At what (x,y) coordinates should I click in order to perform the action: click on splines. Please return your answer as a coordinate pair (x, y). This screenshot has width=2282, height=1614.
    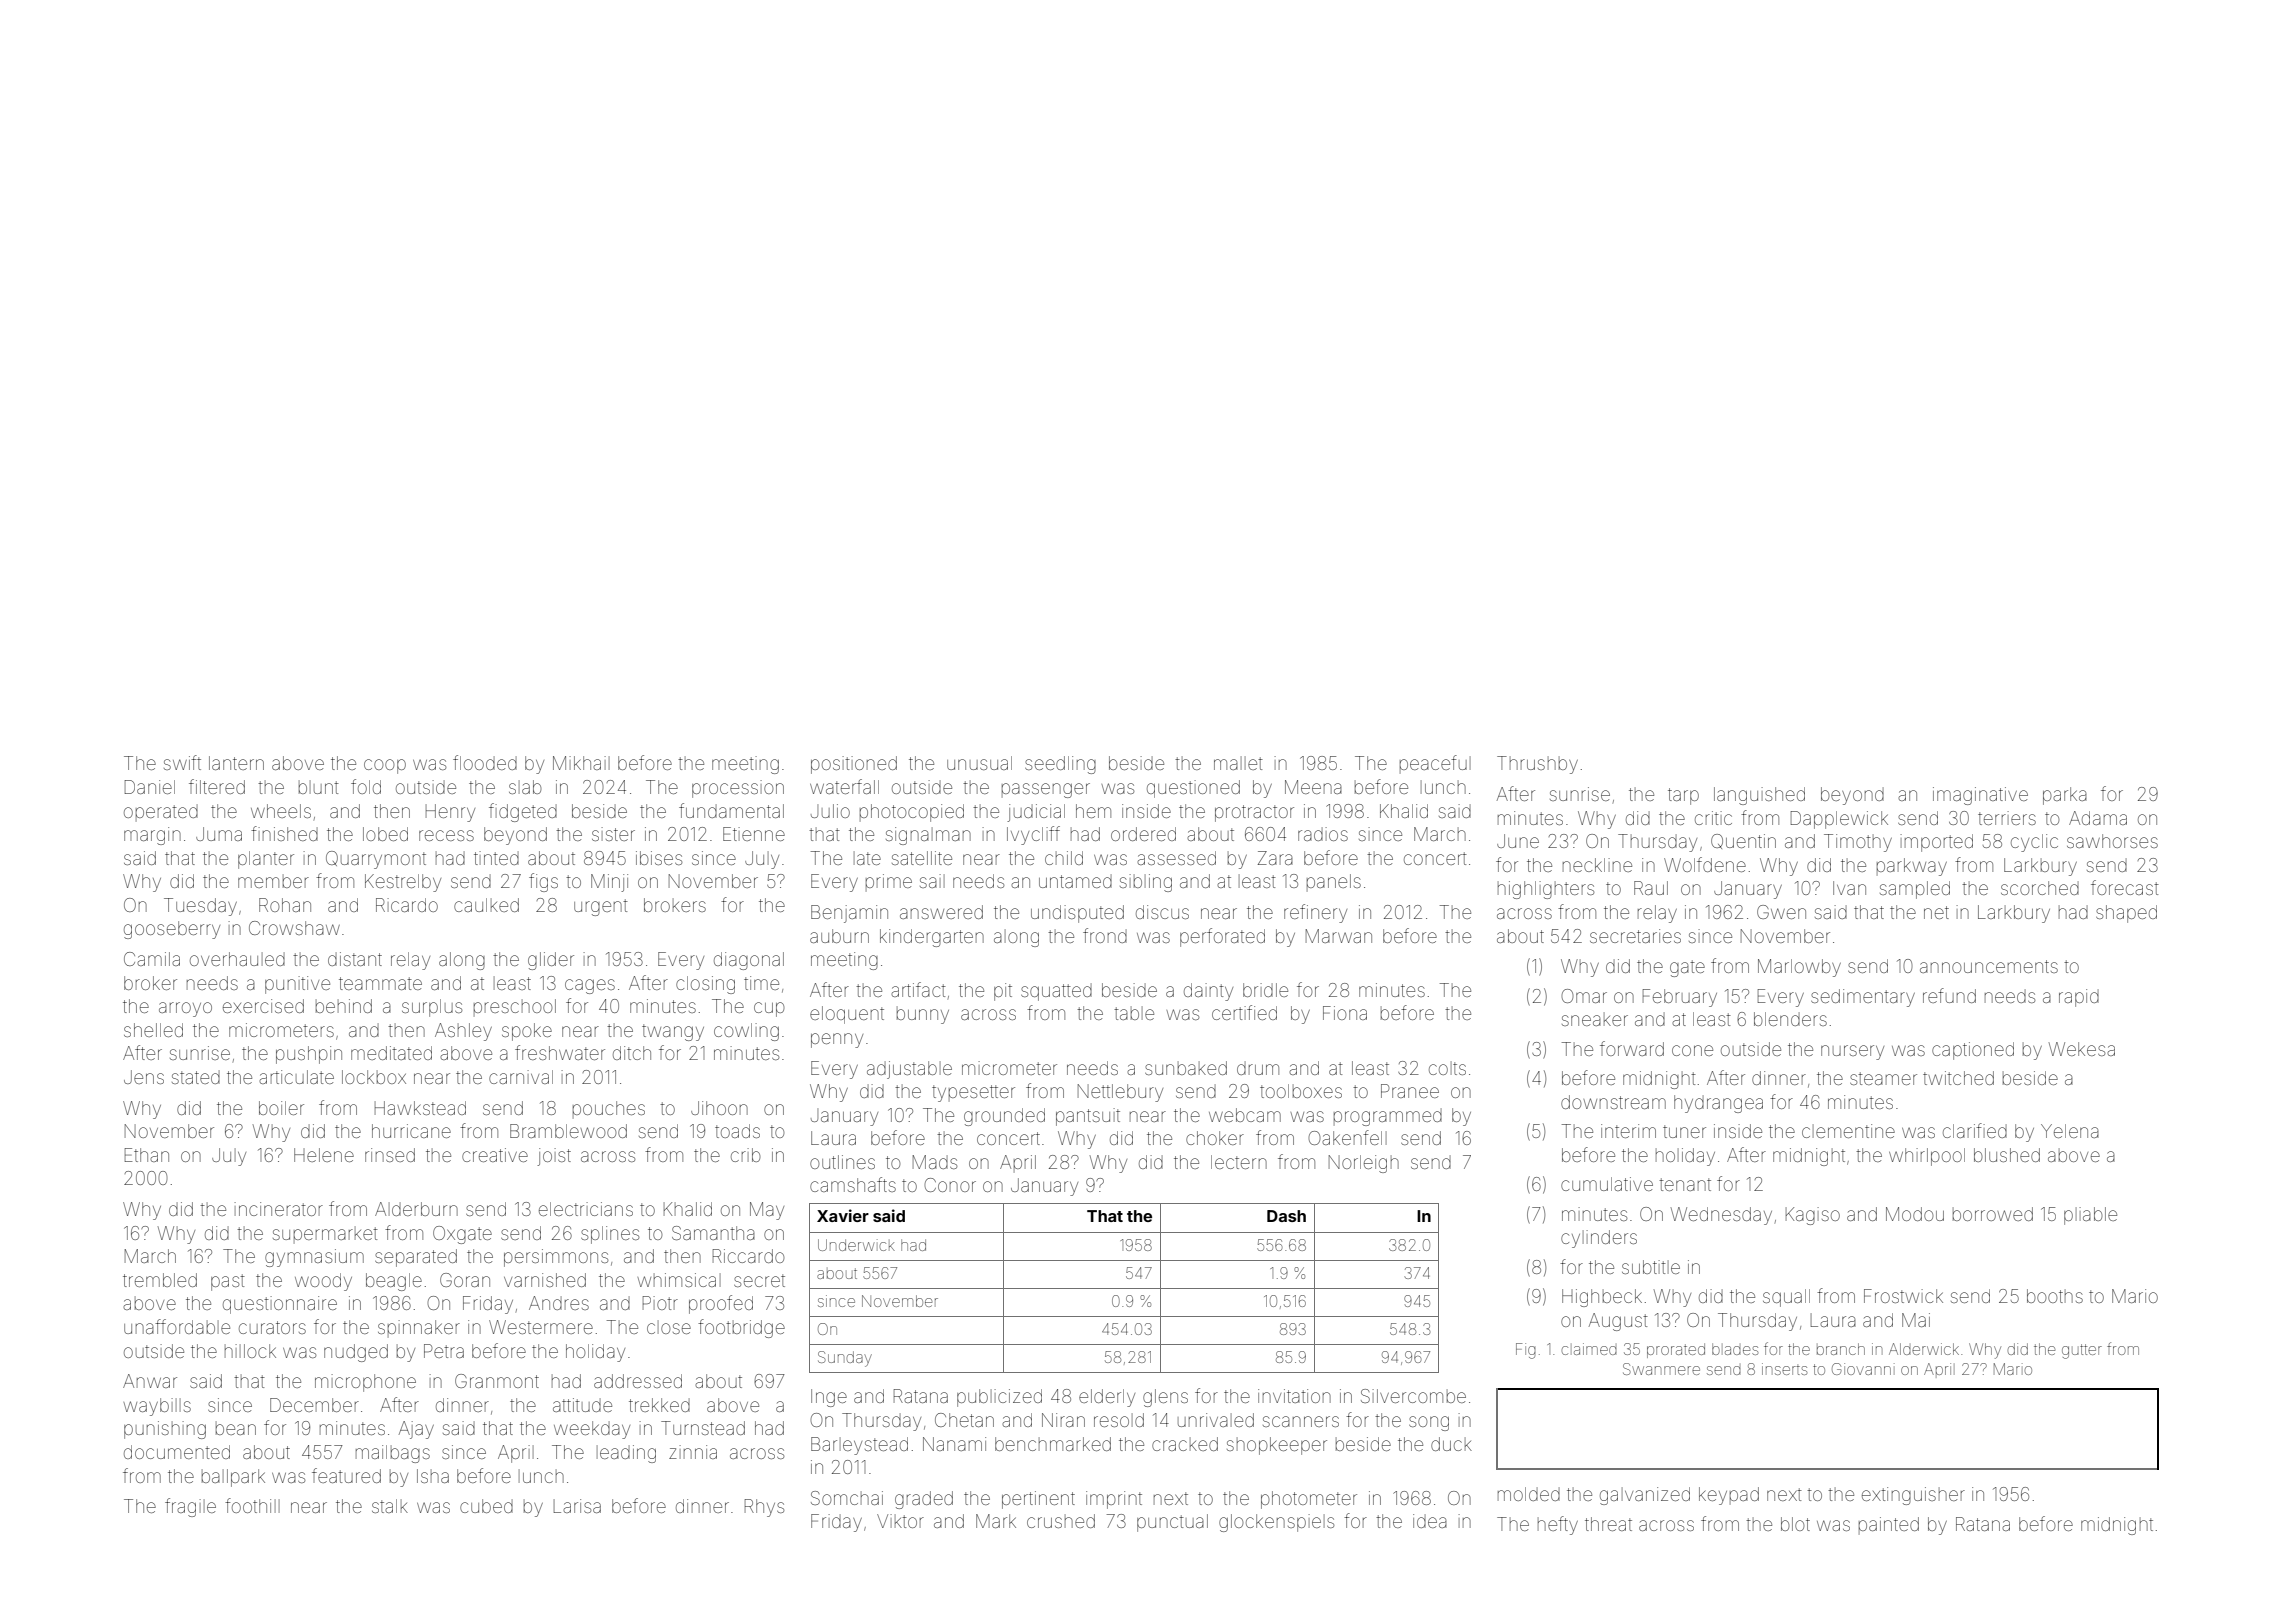
    Looking at the image, I should click on (610, 1235).
